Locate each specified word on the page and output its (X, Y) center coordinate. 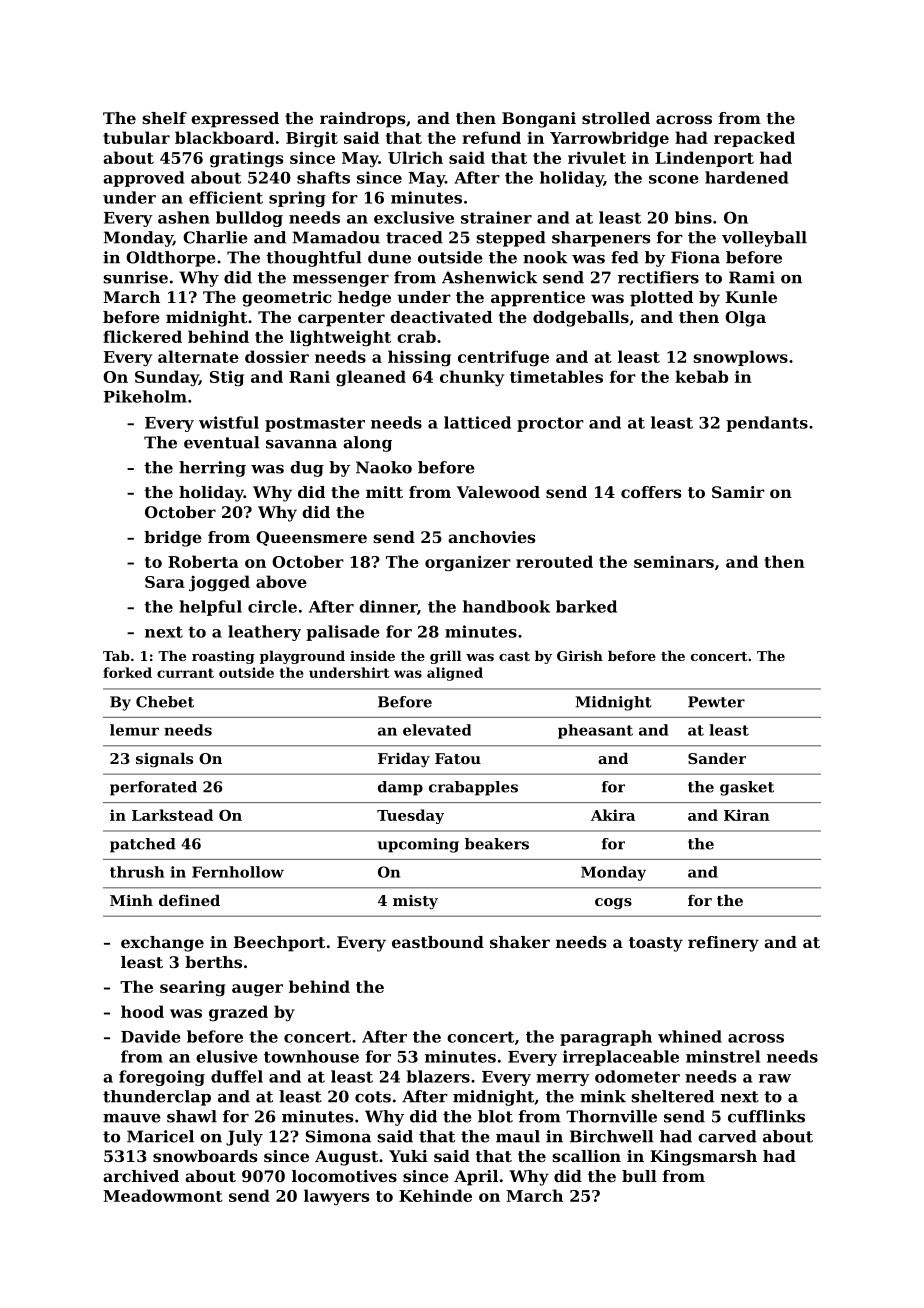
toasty (656, 944)
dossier (277, 356)
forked (127, 672)
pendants (767, 424)
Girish (580, 655)
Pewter (716, 702)
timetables (556, 376)
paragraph (606, 1038)
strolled (616, 118)
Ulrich (415, 157)
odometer (637, 1076)
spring (297, 199)
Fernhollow (238, 872)
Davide (151, 1036)
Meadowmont (163, 1195)
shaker (520, 942)
